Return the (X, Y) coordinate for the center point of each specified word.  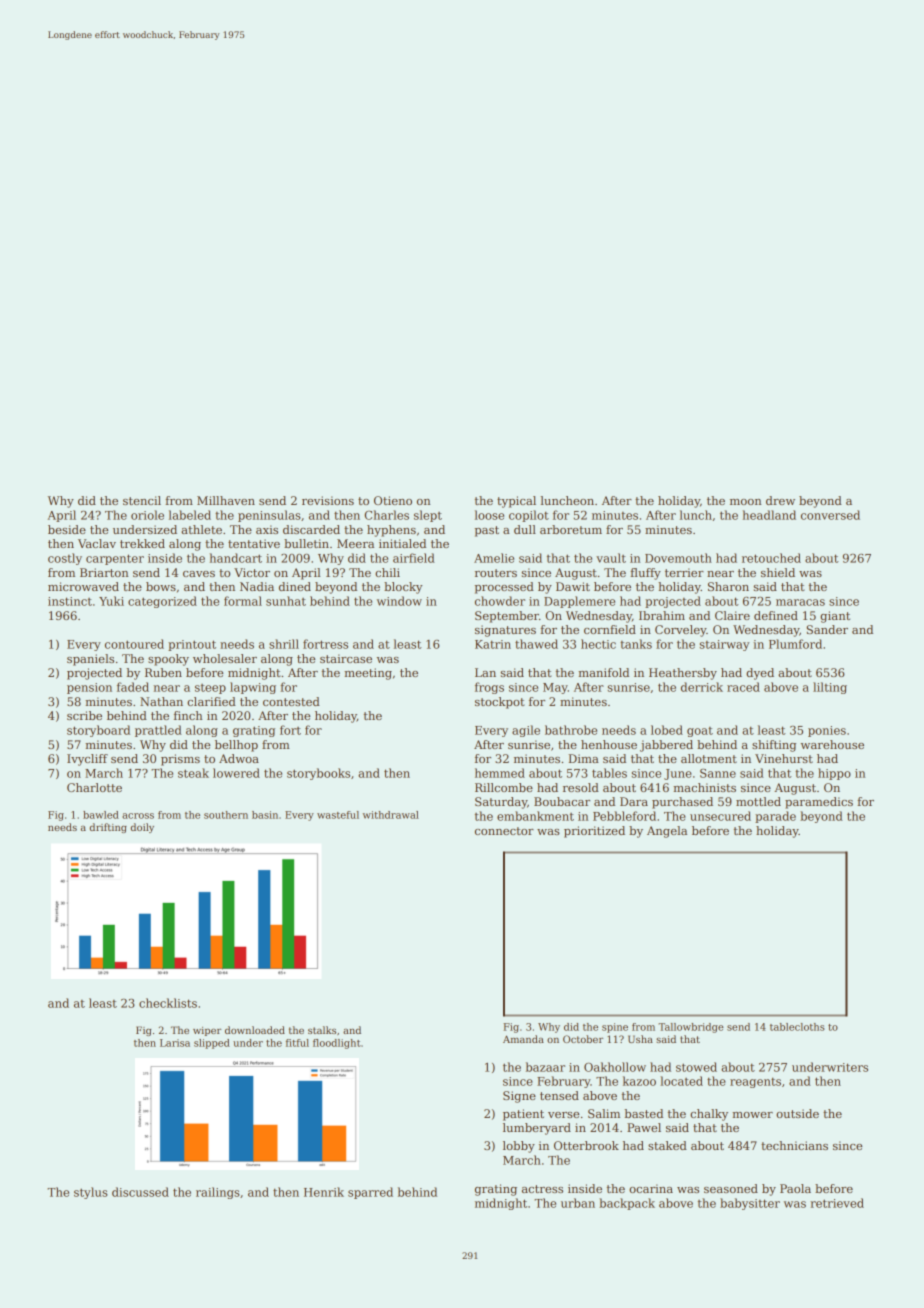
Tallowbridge (691, 1028)
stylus (91, 1193)
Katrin (493, 644)
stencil (142, 500)
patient (523, 1115)
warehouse (832, 744)
